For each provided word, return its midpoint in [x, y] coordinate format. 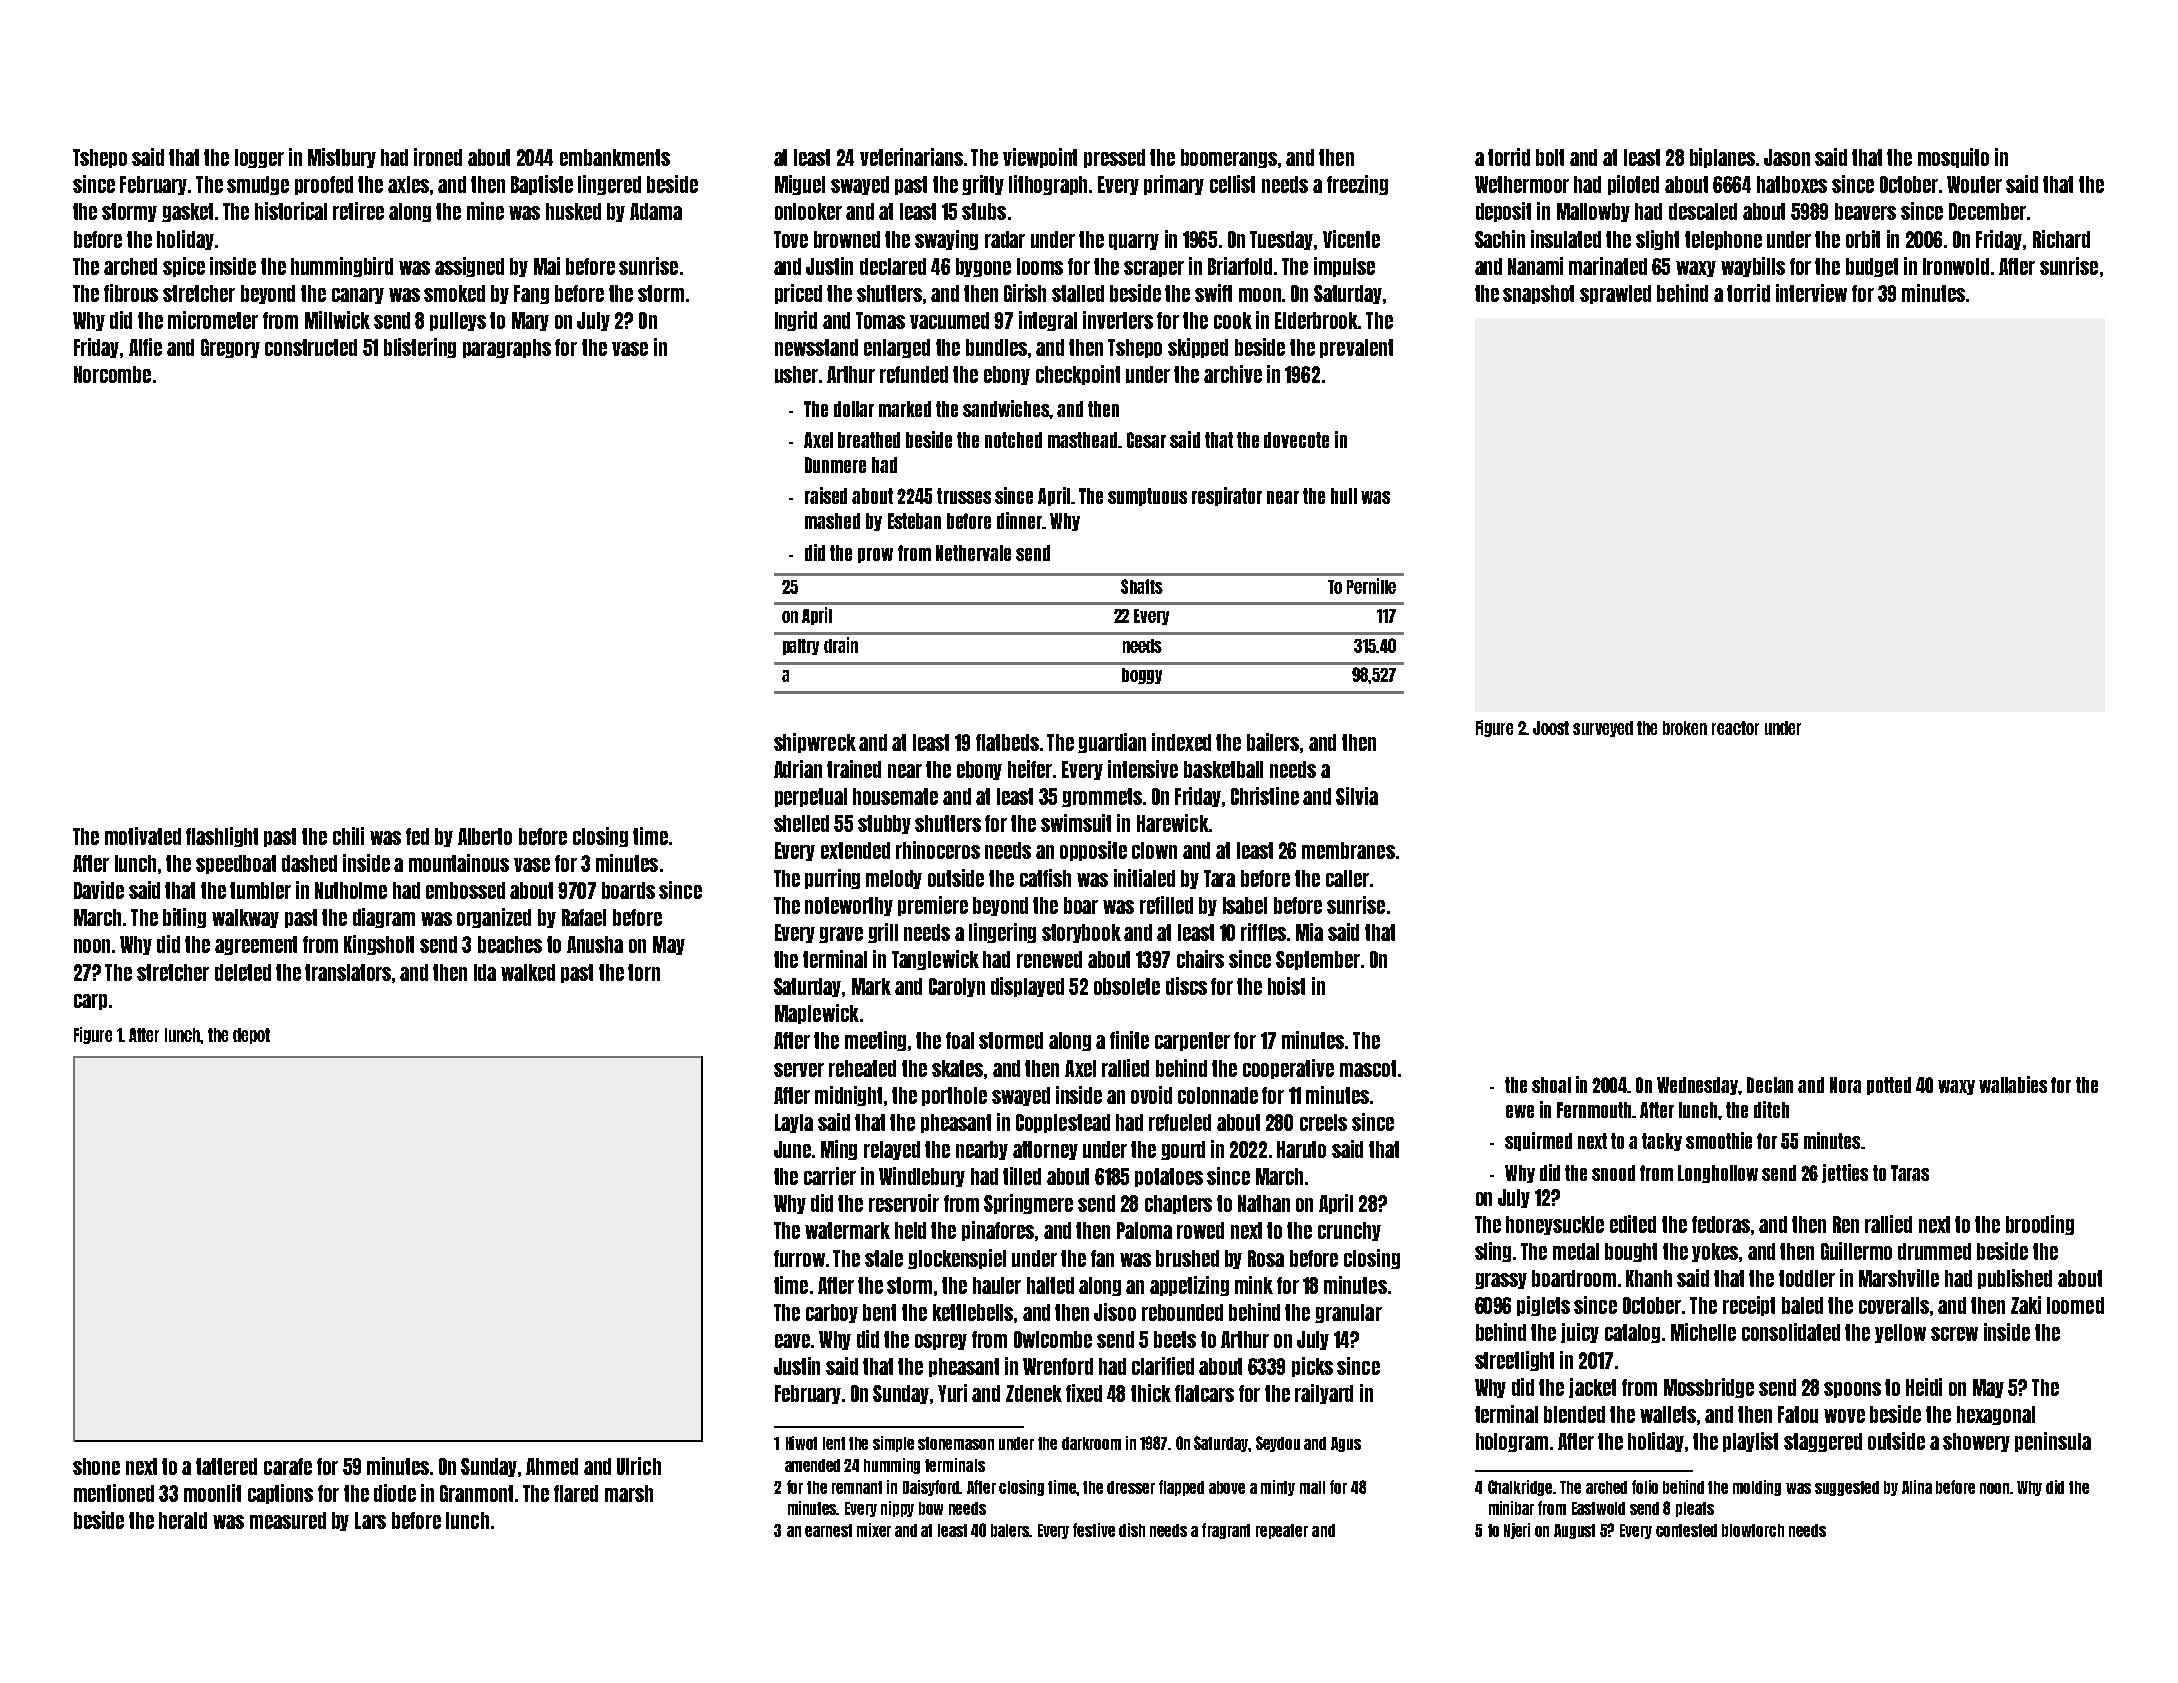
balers [1010, 1530]
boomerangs [1229, 158]
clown [1154, 850]
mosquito [1953, 158]
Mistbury [342, 158]
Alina [1917, 1487]
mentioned [114, 1493]
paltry [801, 647]
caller [1347, 878]
